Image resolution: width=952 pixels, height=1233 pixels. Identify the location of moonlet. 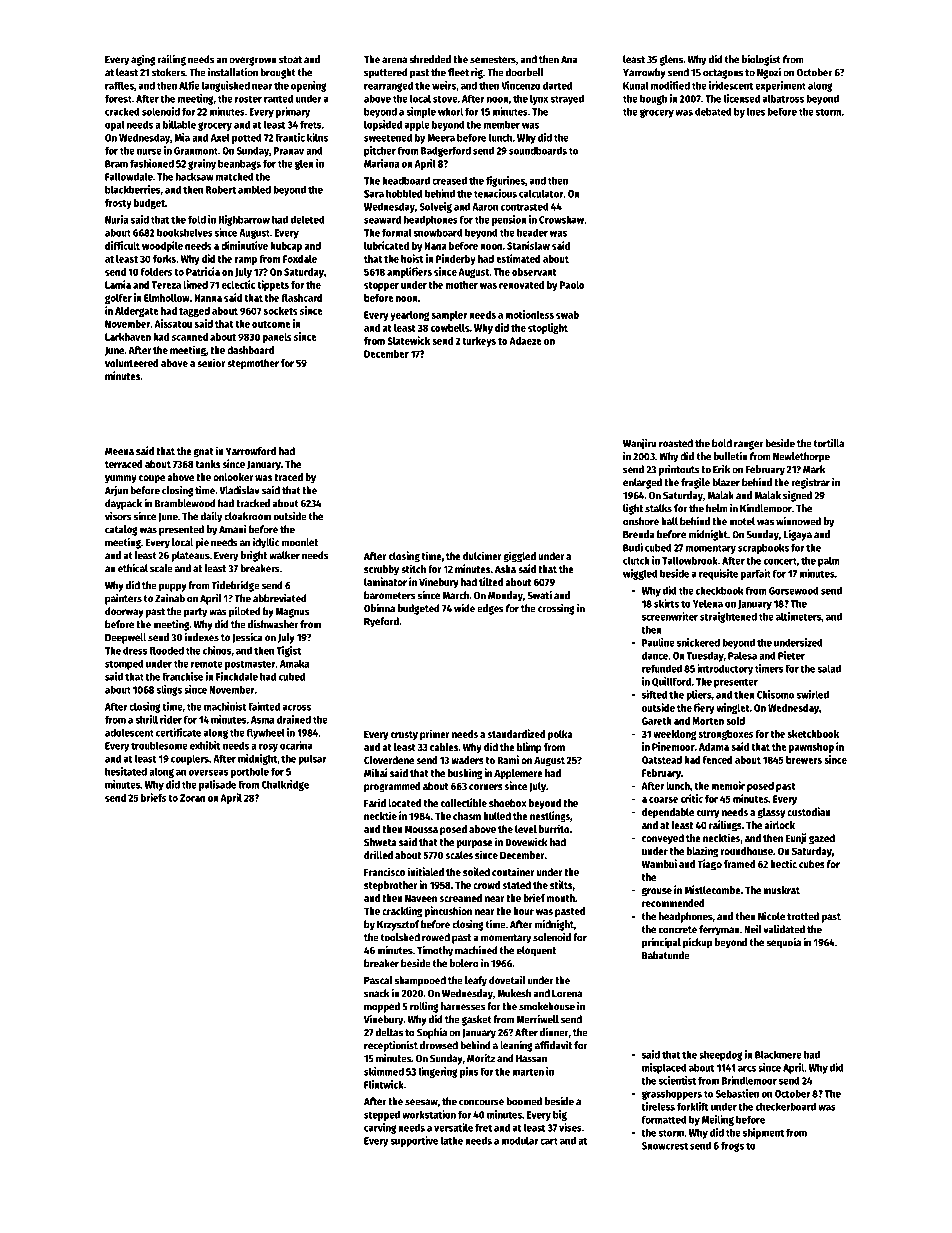
(300, 542).
